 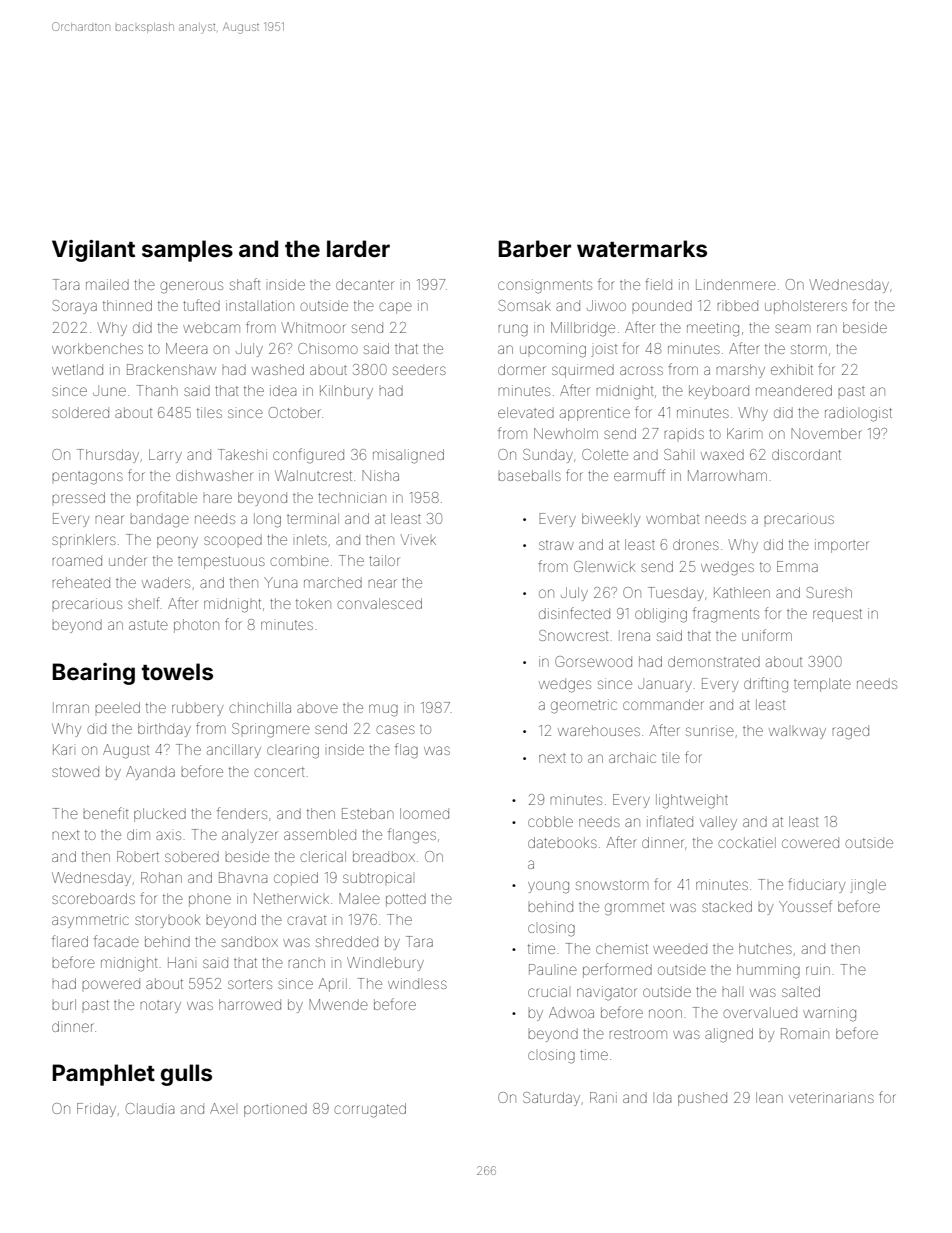 I want to click on axis, so click(x=168, y=835).
